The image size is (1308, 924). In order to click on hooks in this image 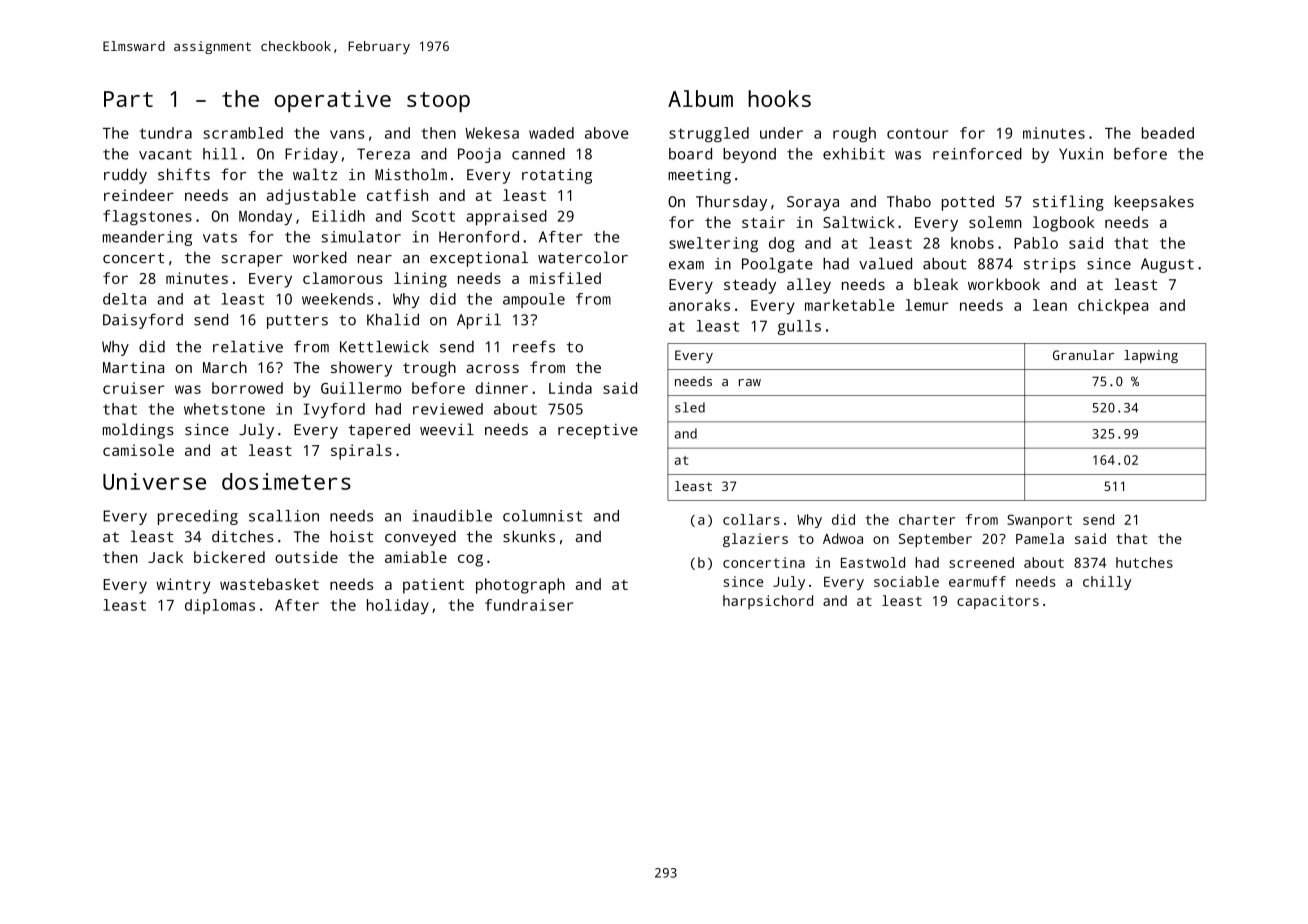, I will do `click(779, 98)`.
